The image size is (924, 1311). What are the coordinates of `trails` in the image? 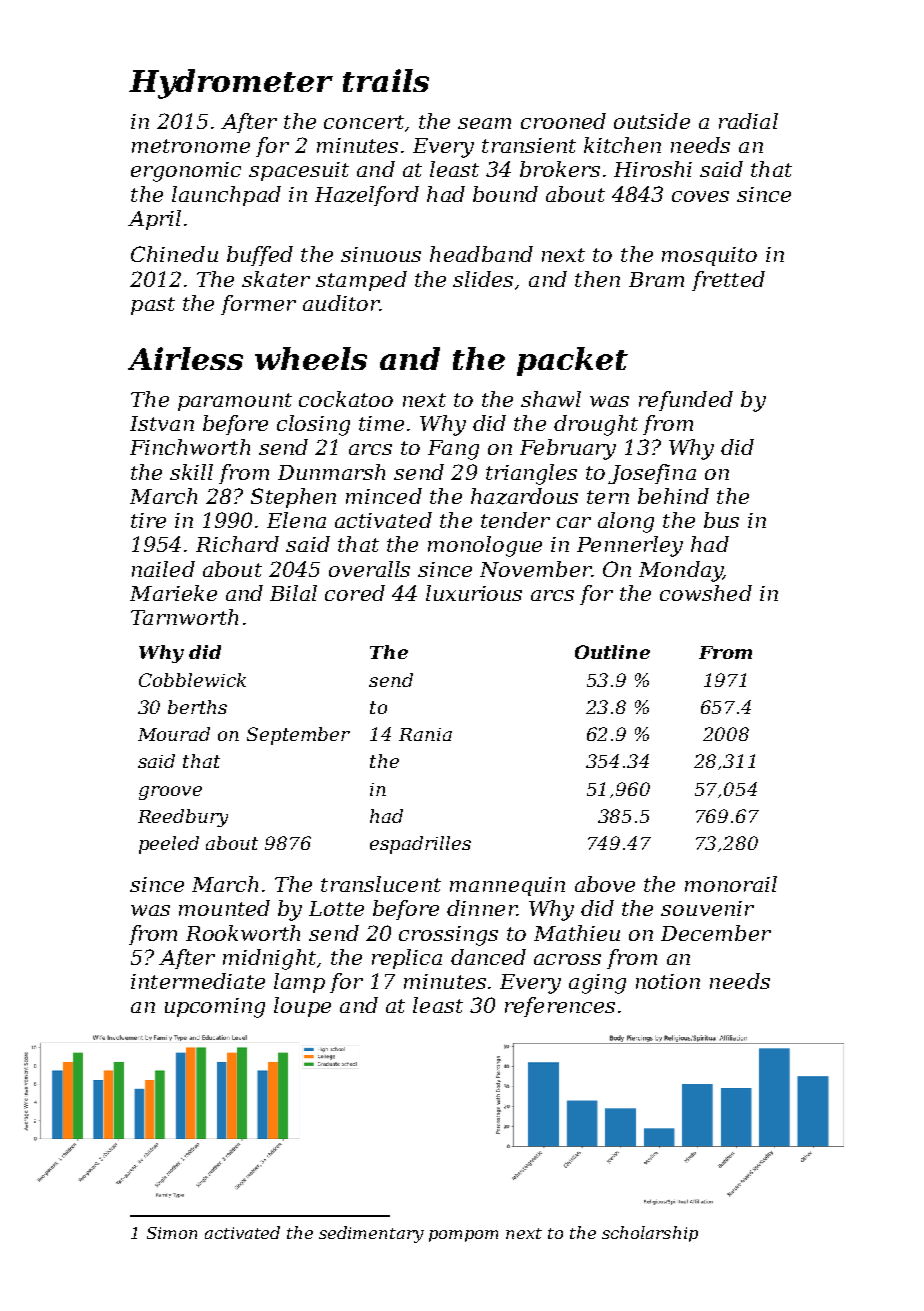 It's located at (386, 80).
